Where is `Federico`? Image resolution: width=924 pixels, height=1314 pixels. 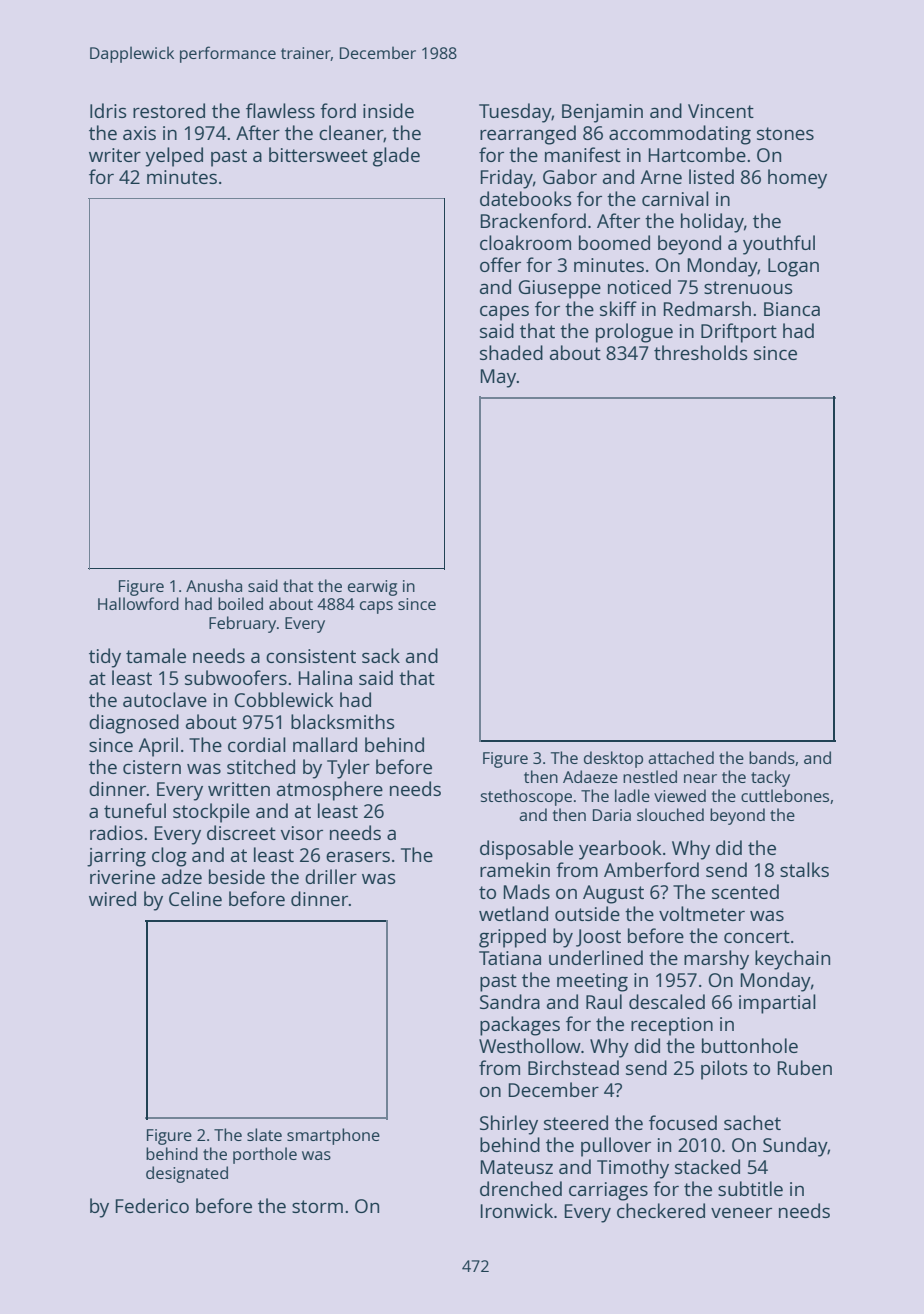
Federico is located at coordinates (152, 1205).
